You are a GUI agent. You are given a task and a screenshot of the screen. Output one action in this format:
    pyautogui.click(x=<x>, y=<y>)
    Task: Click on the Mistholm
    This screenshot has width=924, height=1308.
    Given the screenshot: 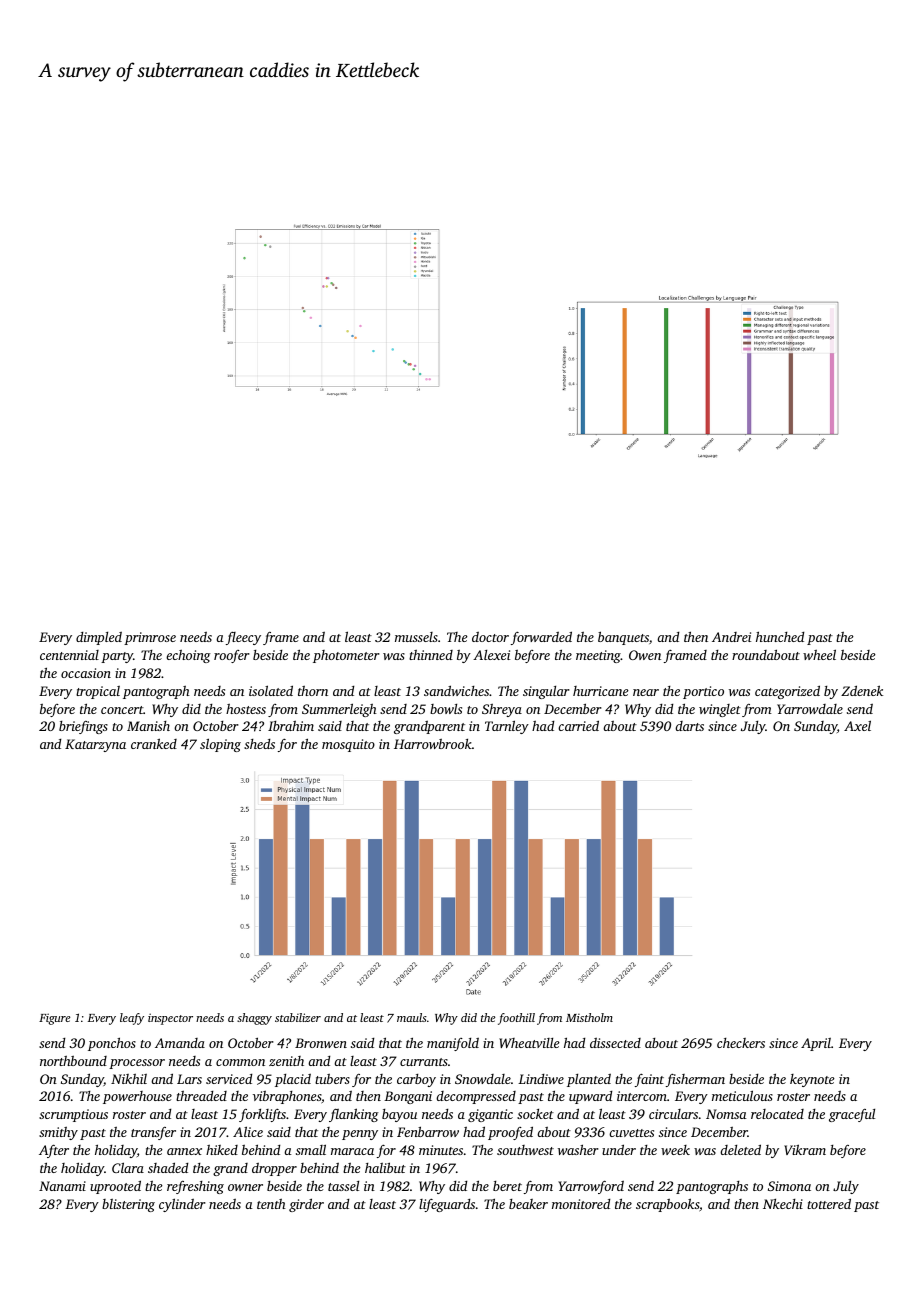 What is the action you would take?
    pyautogui.click(x=589, y=1017)
